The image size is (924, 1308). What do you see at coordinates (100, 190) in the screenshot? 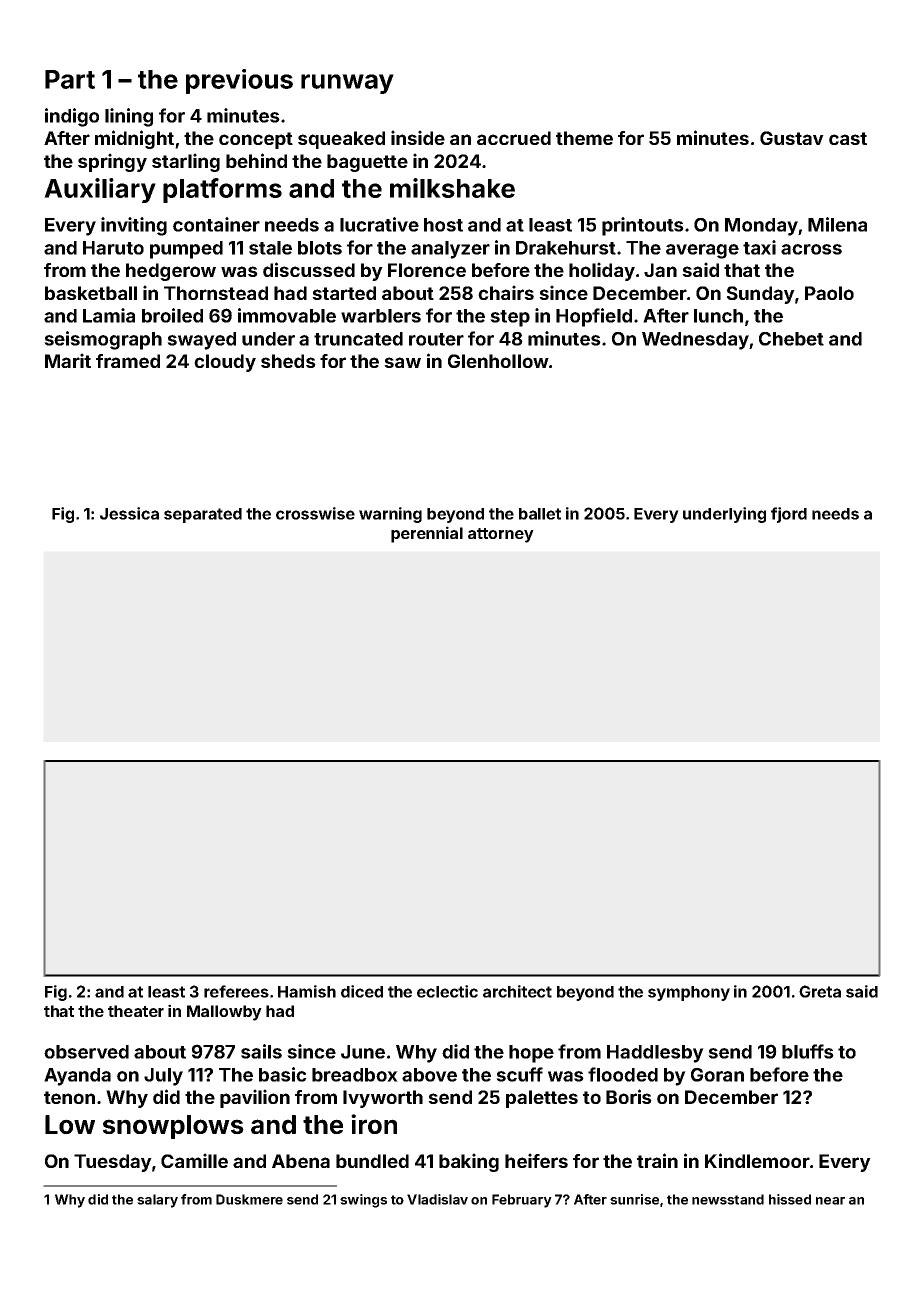
I see `Auxiliary` at bounding box center [100, 190].
